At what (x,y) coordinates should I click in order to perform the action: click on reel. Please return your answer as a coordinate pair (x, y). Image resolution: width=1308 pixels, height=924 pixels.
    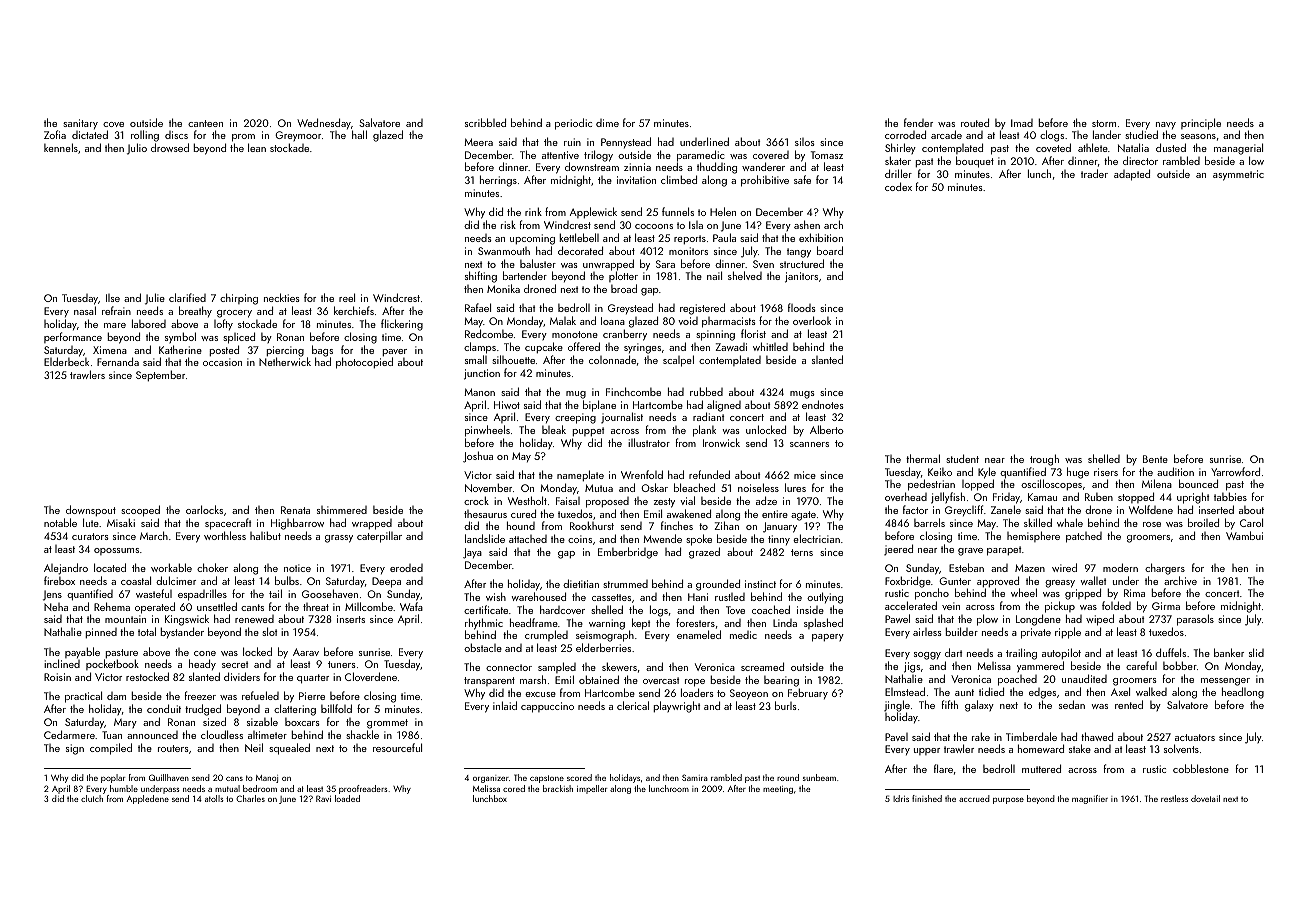
    Looking at the image, I should click on (347, 297).
